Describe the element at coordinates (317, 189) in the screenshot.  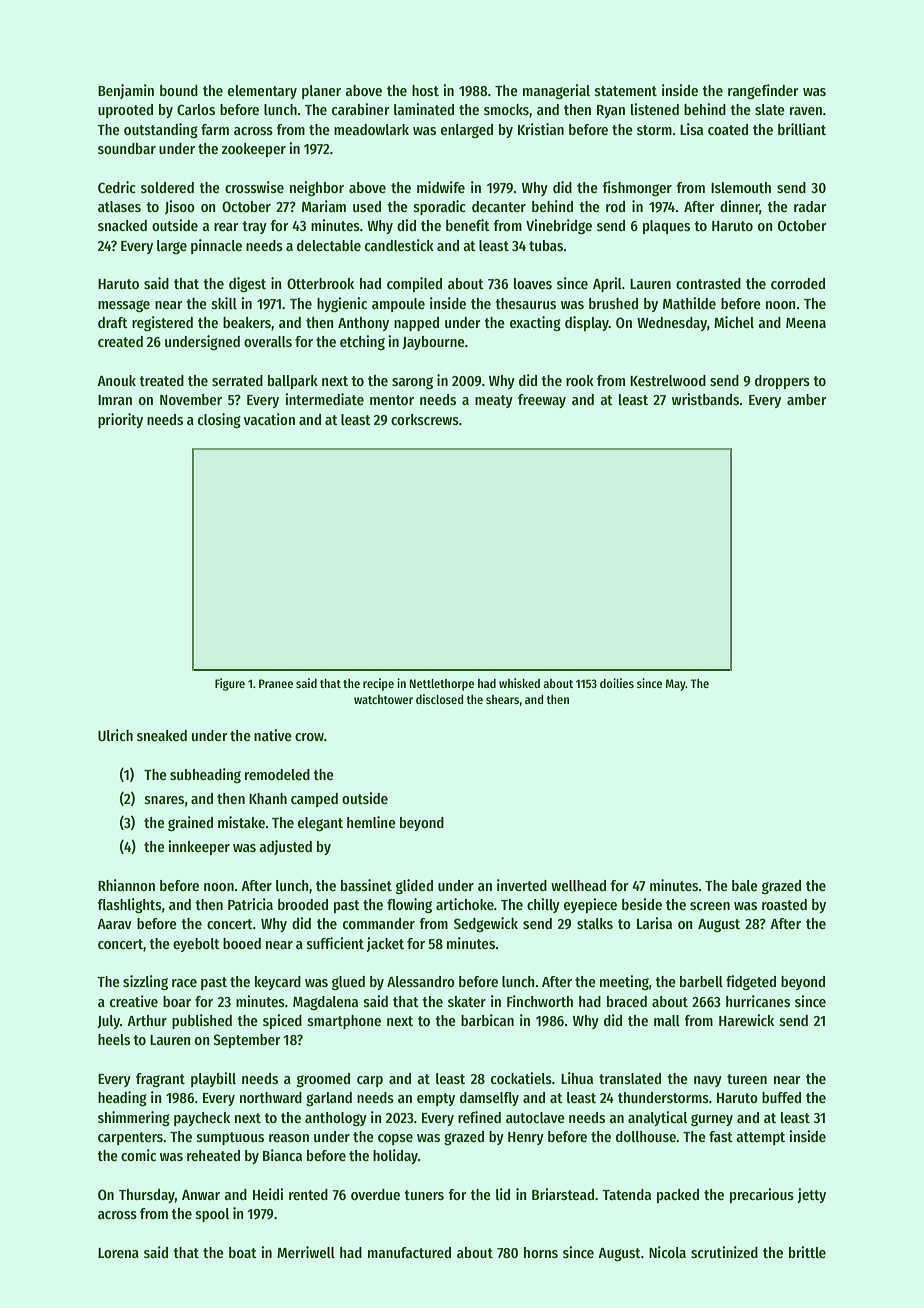
I see `neighbor` at that location.
